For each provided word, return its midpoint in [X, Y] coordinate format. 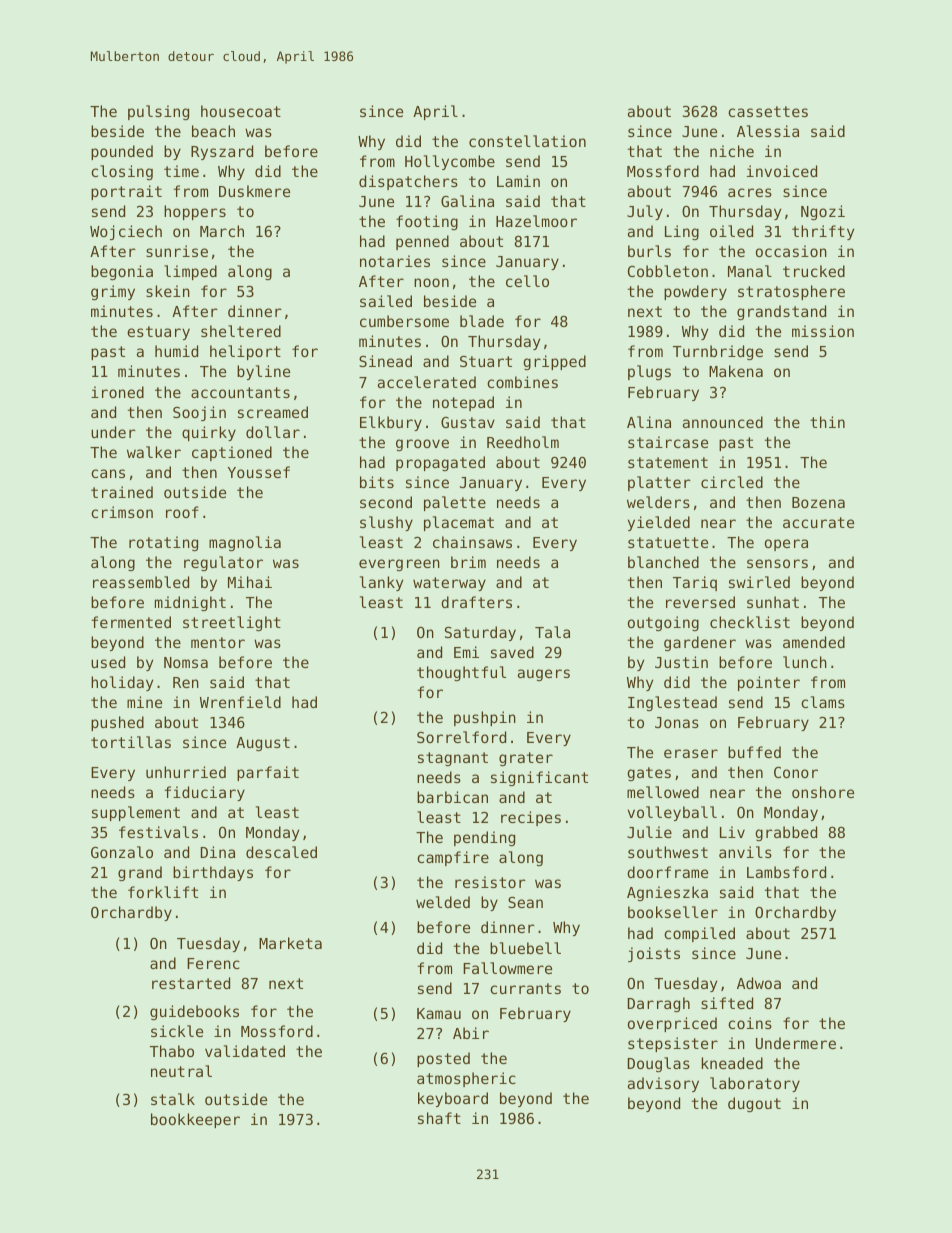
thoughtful [461, 673]
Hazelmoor [536, 221]
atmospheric [466, 1079]
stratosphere [791, 292]
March [222, 231]
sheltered [241, 331]
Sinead [385, 361]
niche [732, 151]
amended [814, 642]
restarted [191, 983]
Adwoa [759, 983]
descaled [281, 852]
